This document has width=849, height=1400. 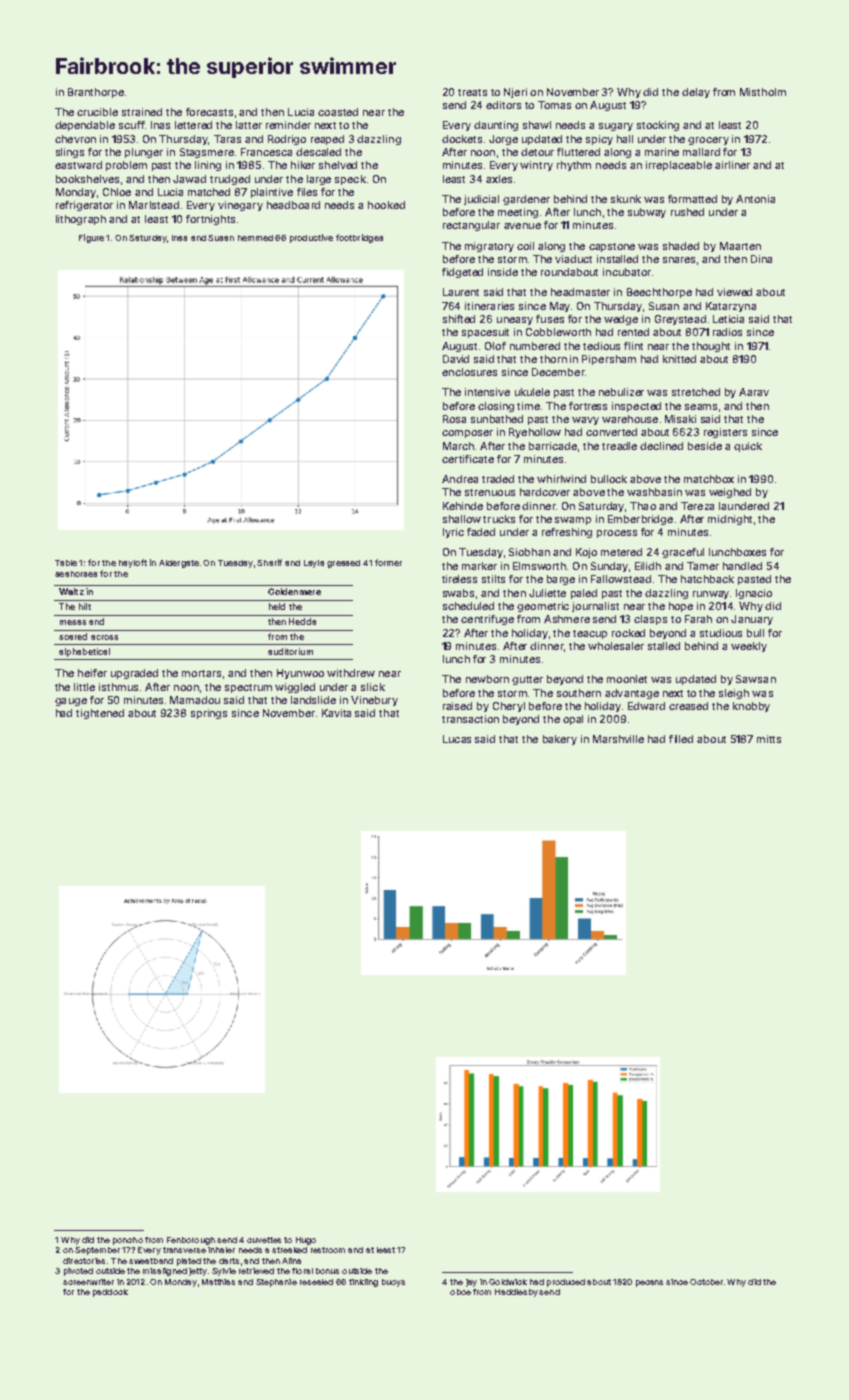 I want to click on delay, so click(x=696, y=93).
